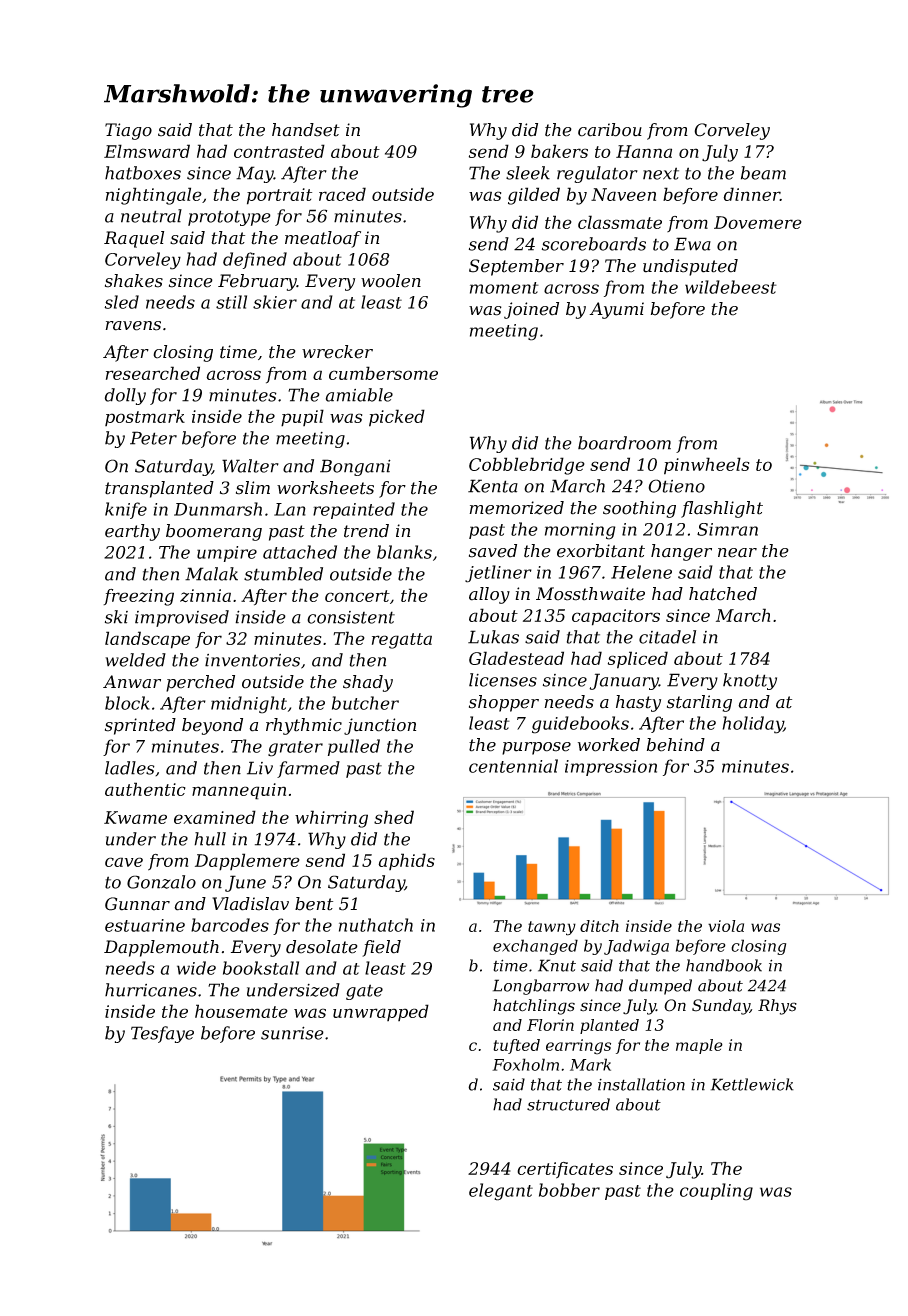 The height and width of the screenshot is (1316, 908). Describe the element at coordinates (283, 574) in the screenshot. I see `stumbled` at that location.
